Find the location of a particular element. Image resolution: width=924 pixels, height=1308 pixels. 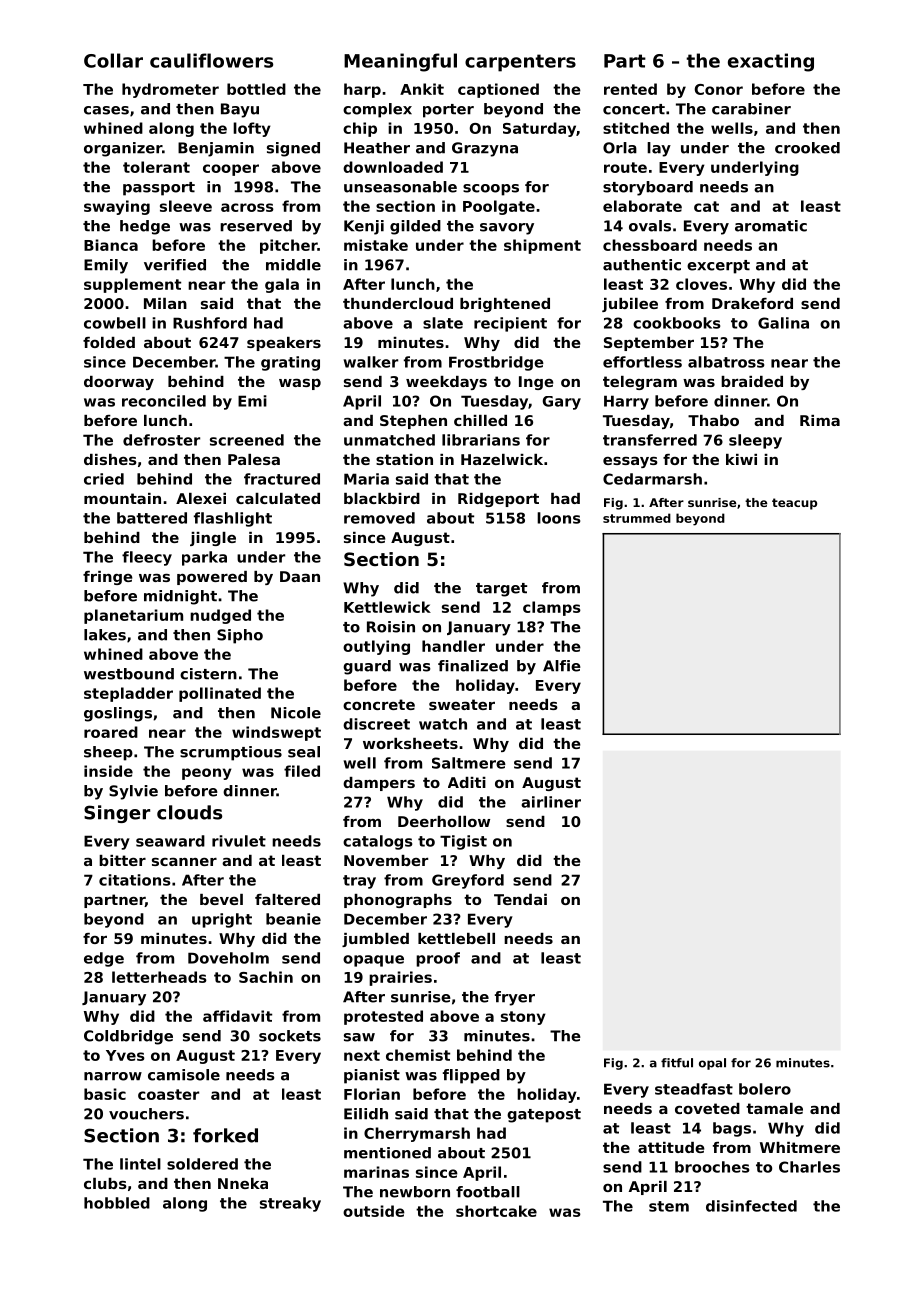

airliner is located at coordinates (551, 802).
